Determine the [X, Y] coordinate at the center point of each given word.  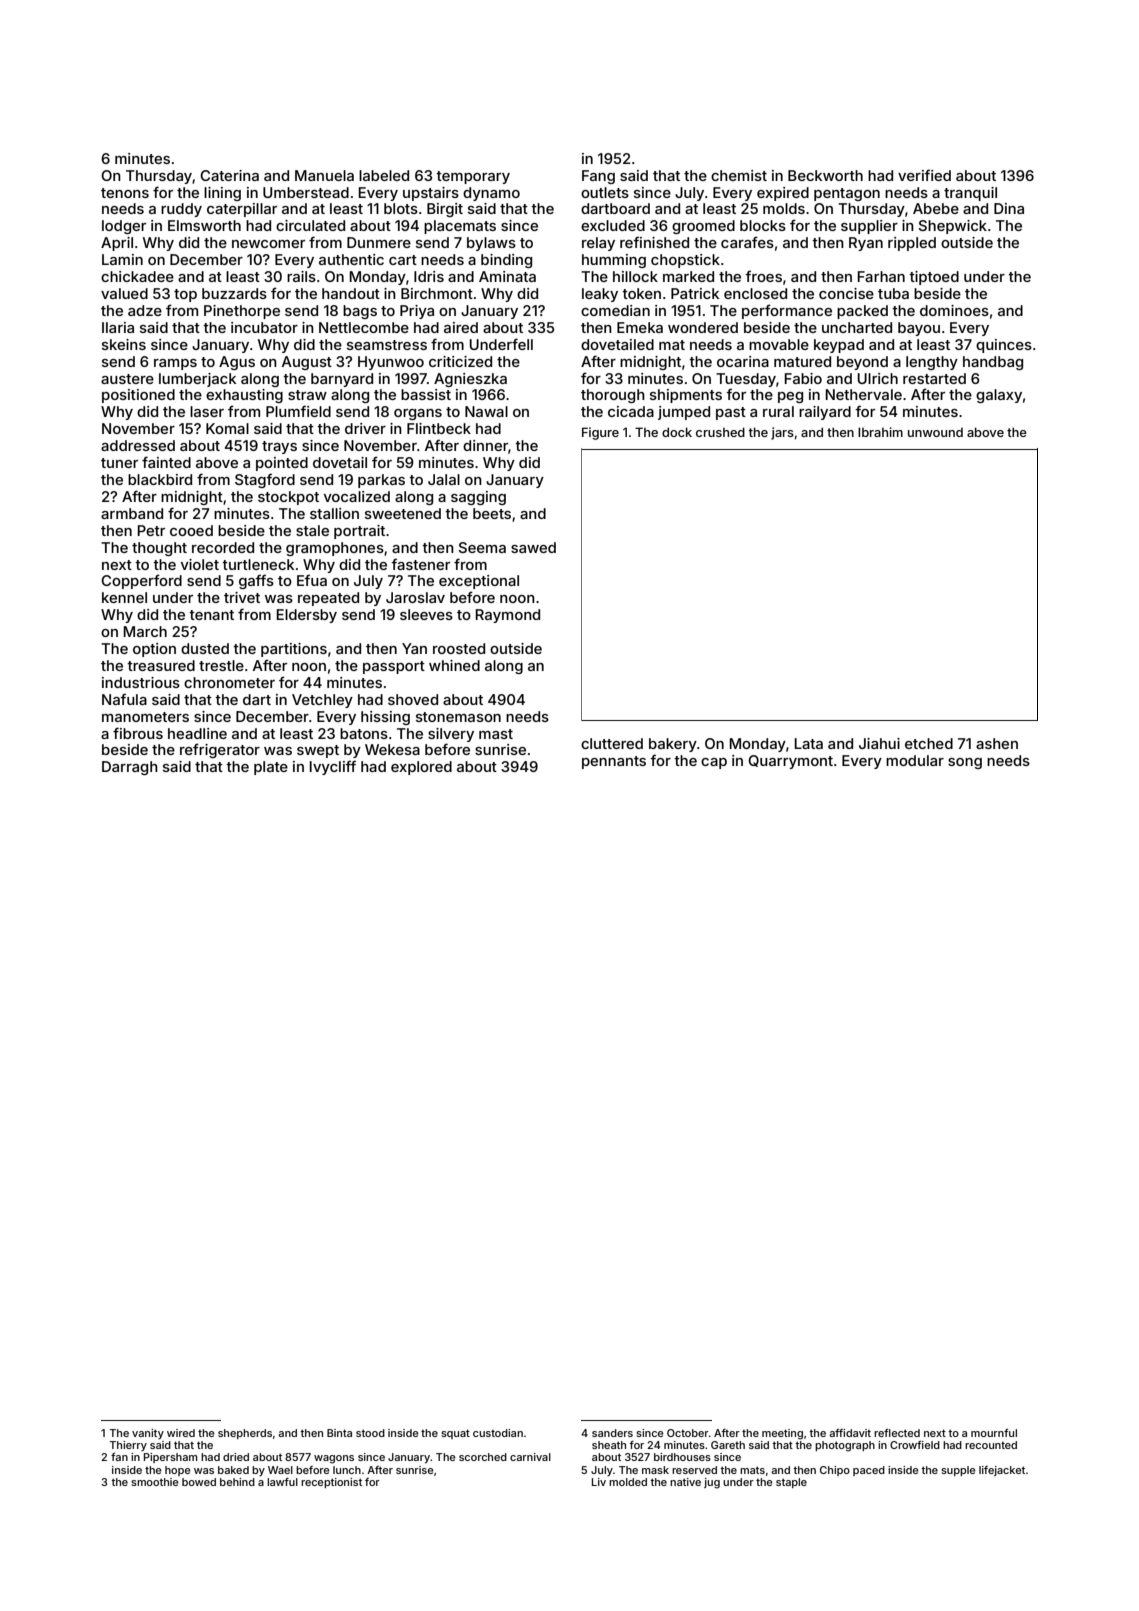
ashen [997, 743]
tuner [119, 463]
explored [421, 768]
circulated [310, 225]
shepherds [245, 1434]
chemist [739, 175]
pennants [614, 762]
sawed [533, 547]
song [965, 763]
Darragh [130, 768]
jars [782, 433]
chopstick [685, 261]
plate [271, 768]
